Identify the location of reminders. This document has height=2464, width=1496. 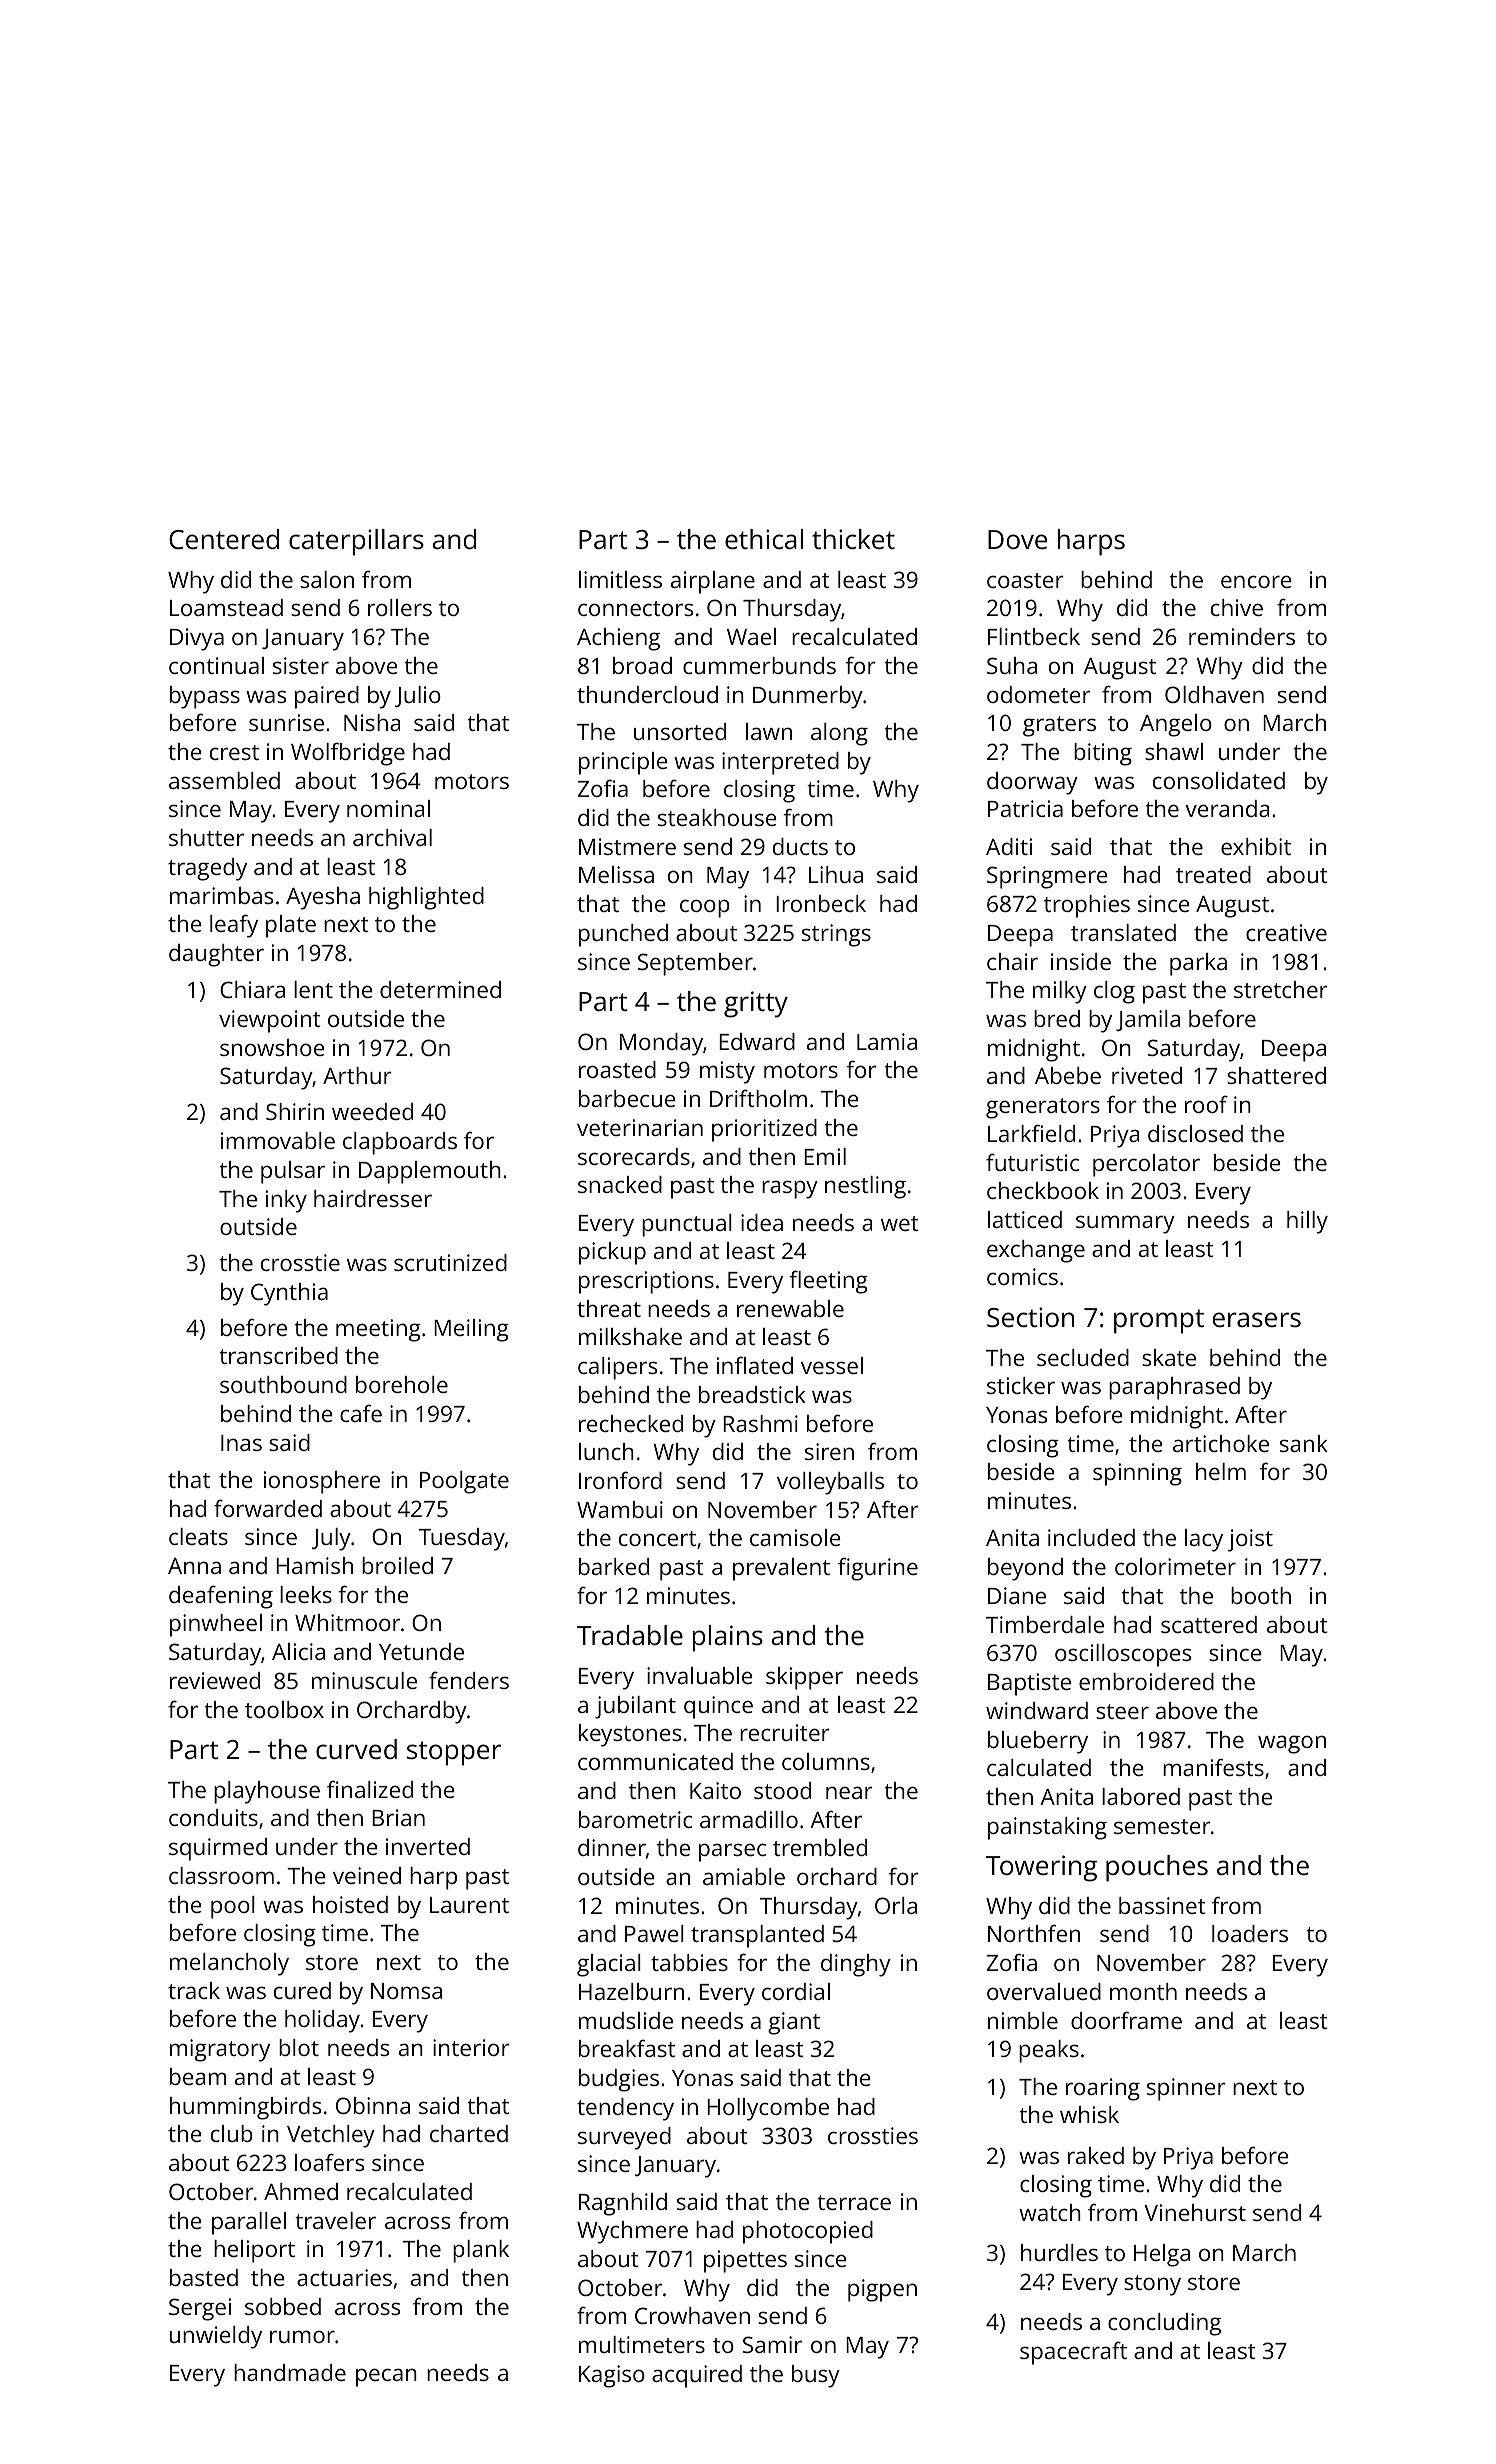
(1242, 636).
